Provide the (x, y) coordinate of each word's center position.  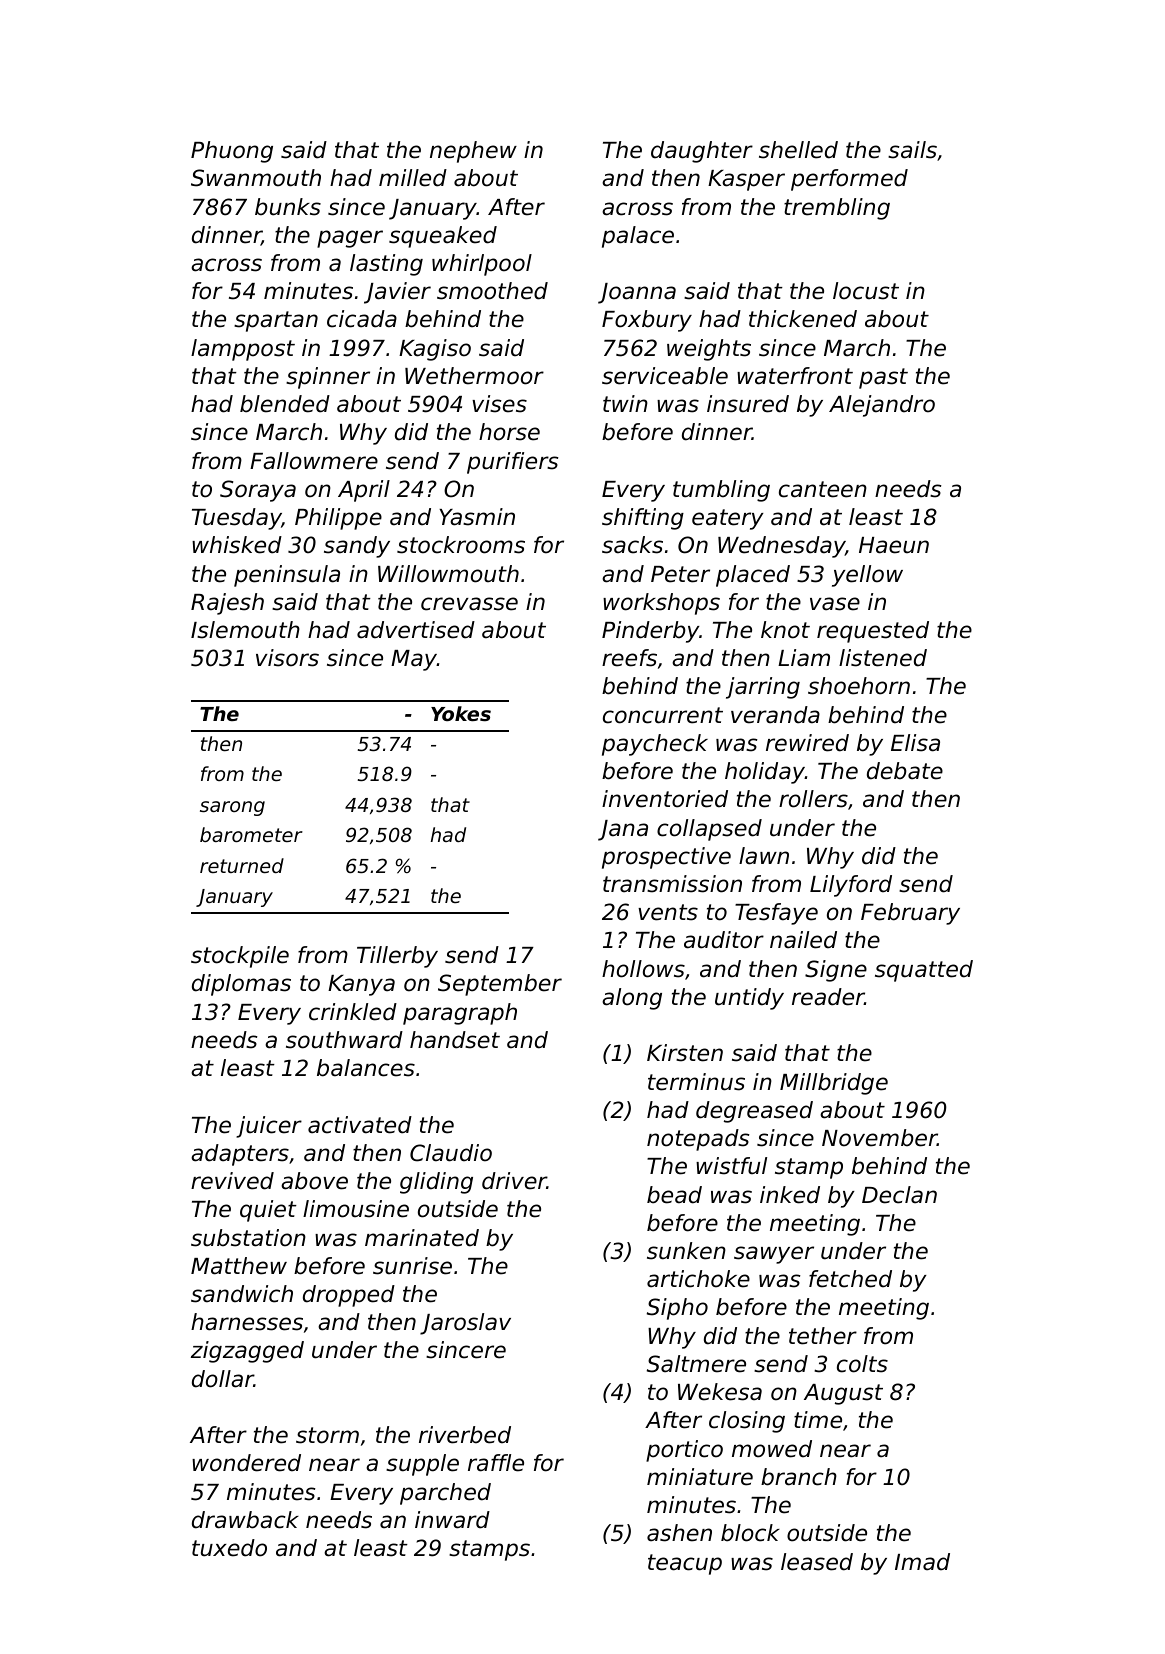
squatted (924, 971)
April (364, 491)
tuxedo (229, 1548)
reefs (629, 658)
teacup (685, 1564)
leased (817, 1562)
